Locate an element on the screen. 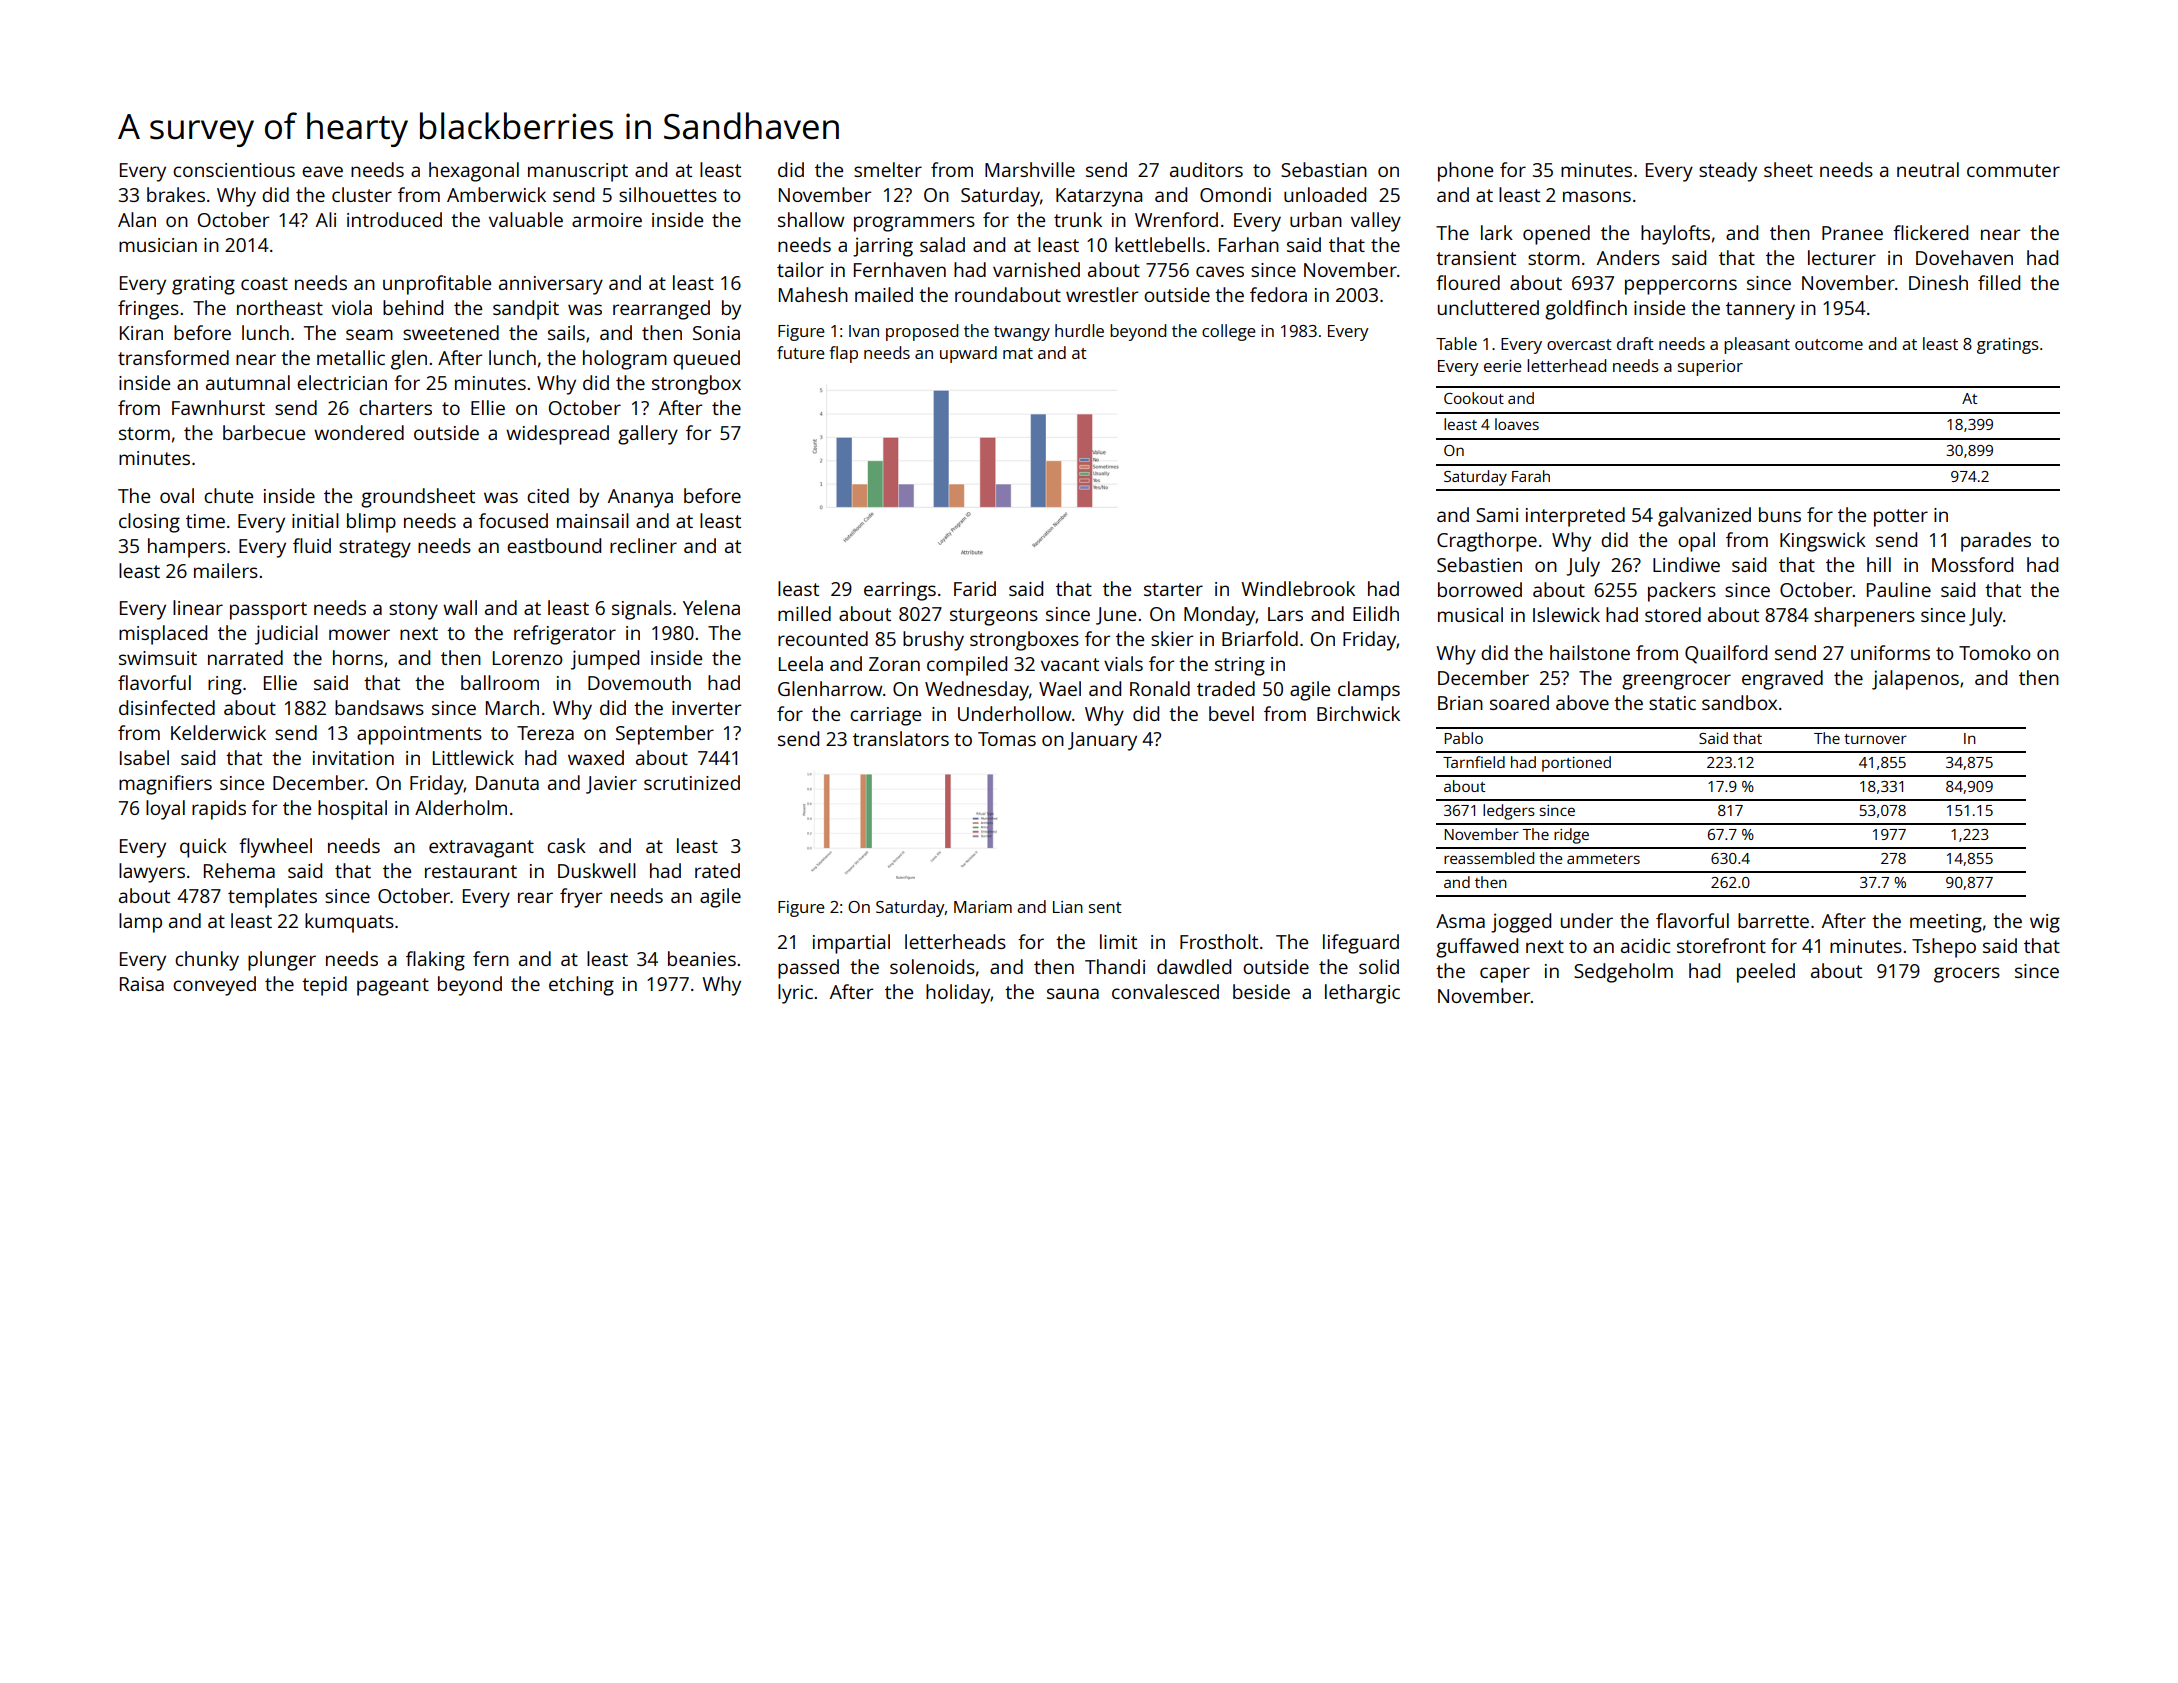  barbecue is located at coordinates (264, 432).
